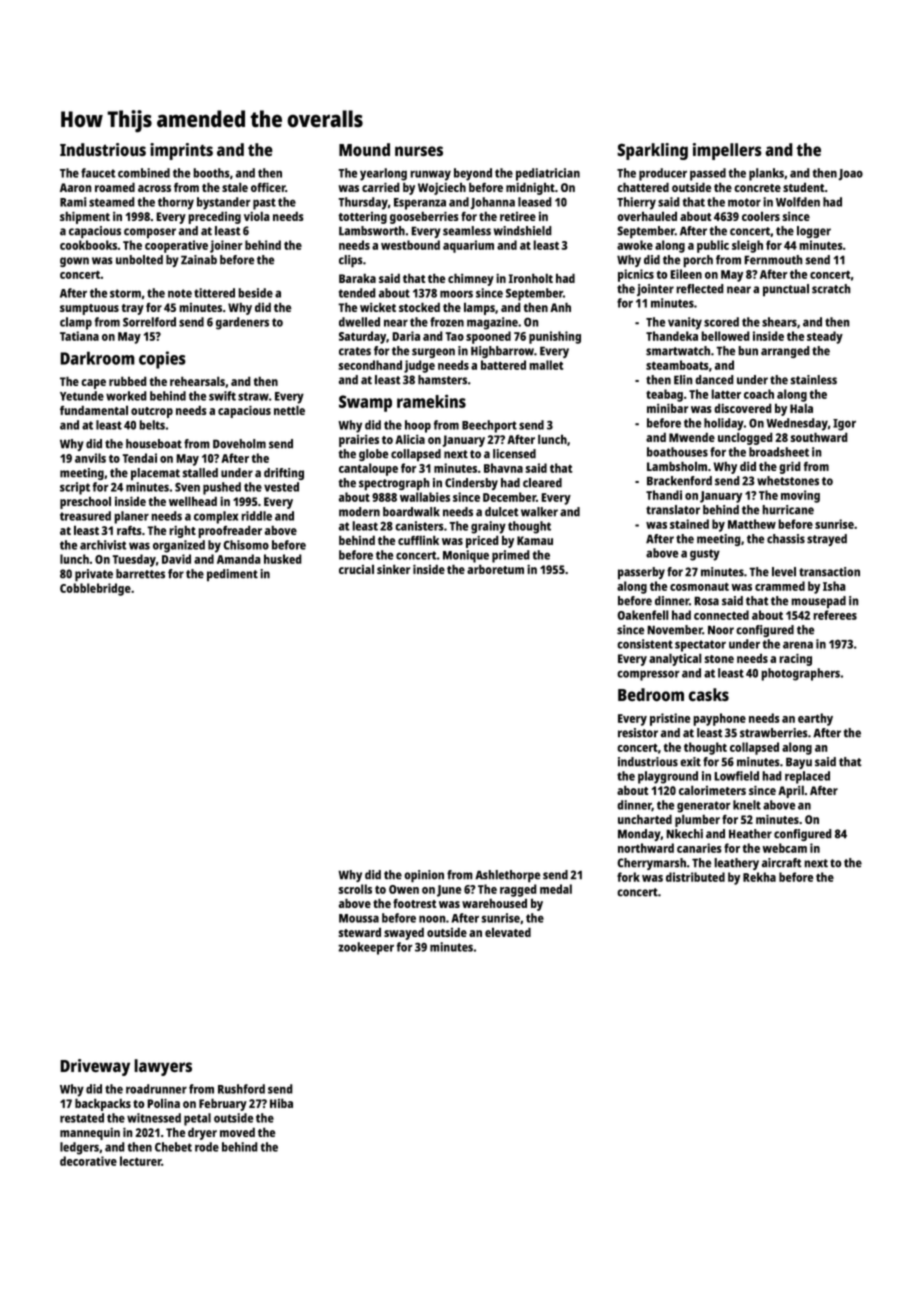  What do you see at coordinates (85, 217) in the document?
I see `shipment` at bounding box center [85, 217].
